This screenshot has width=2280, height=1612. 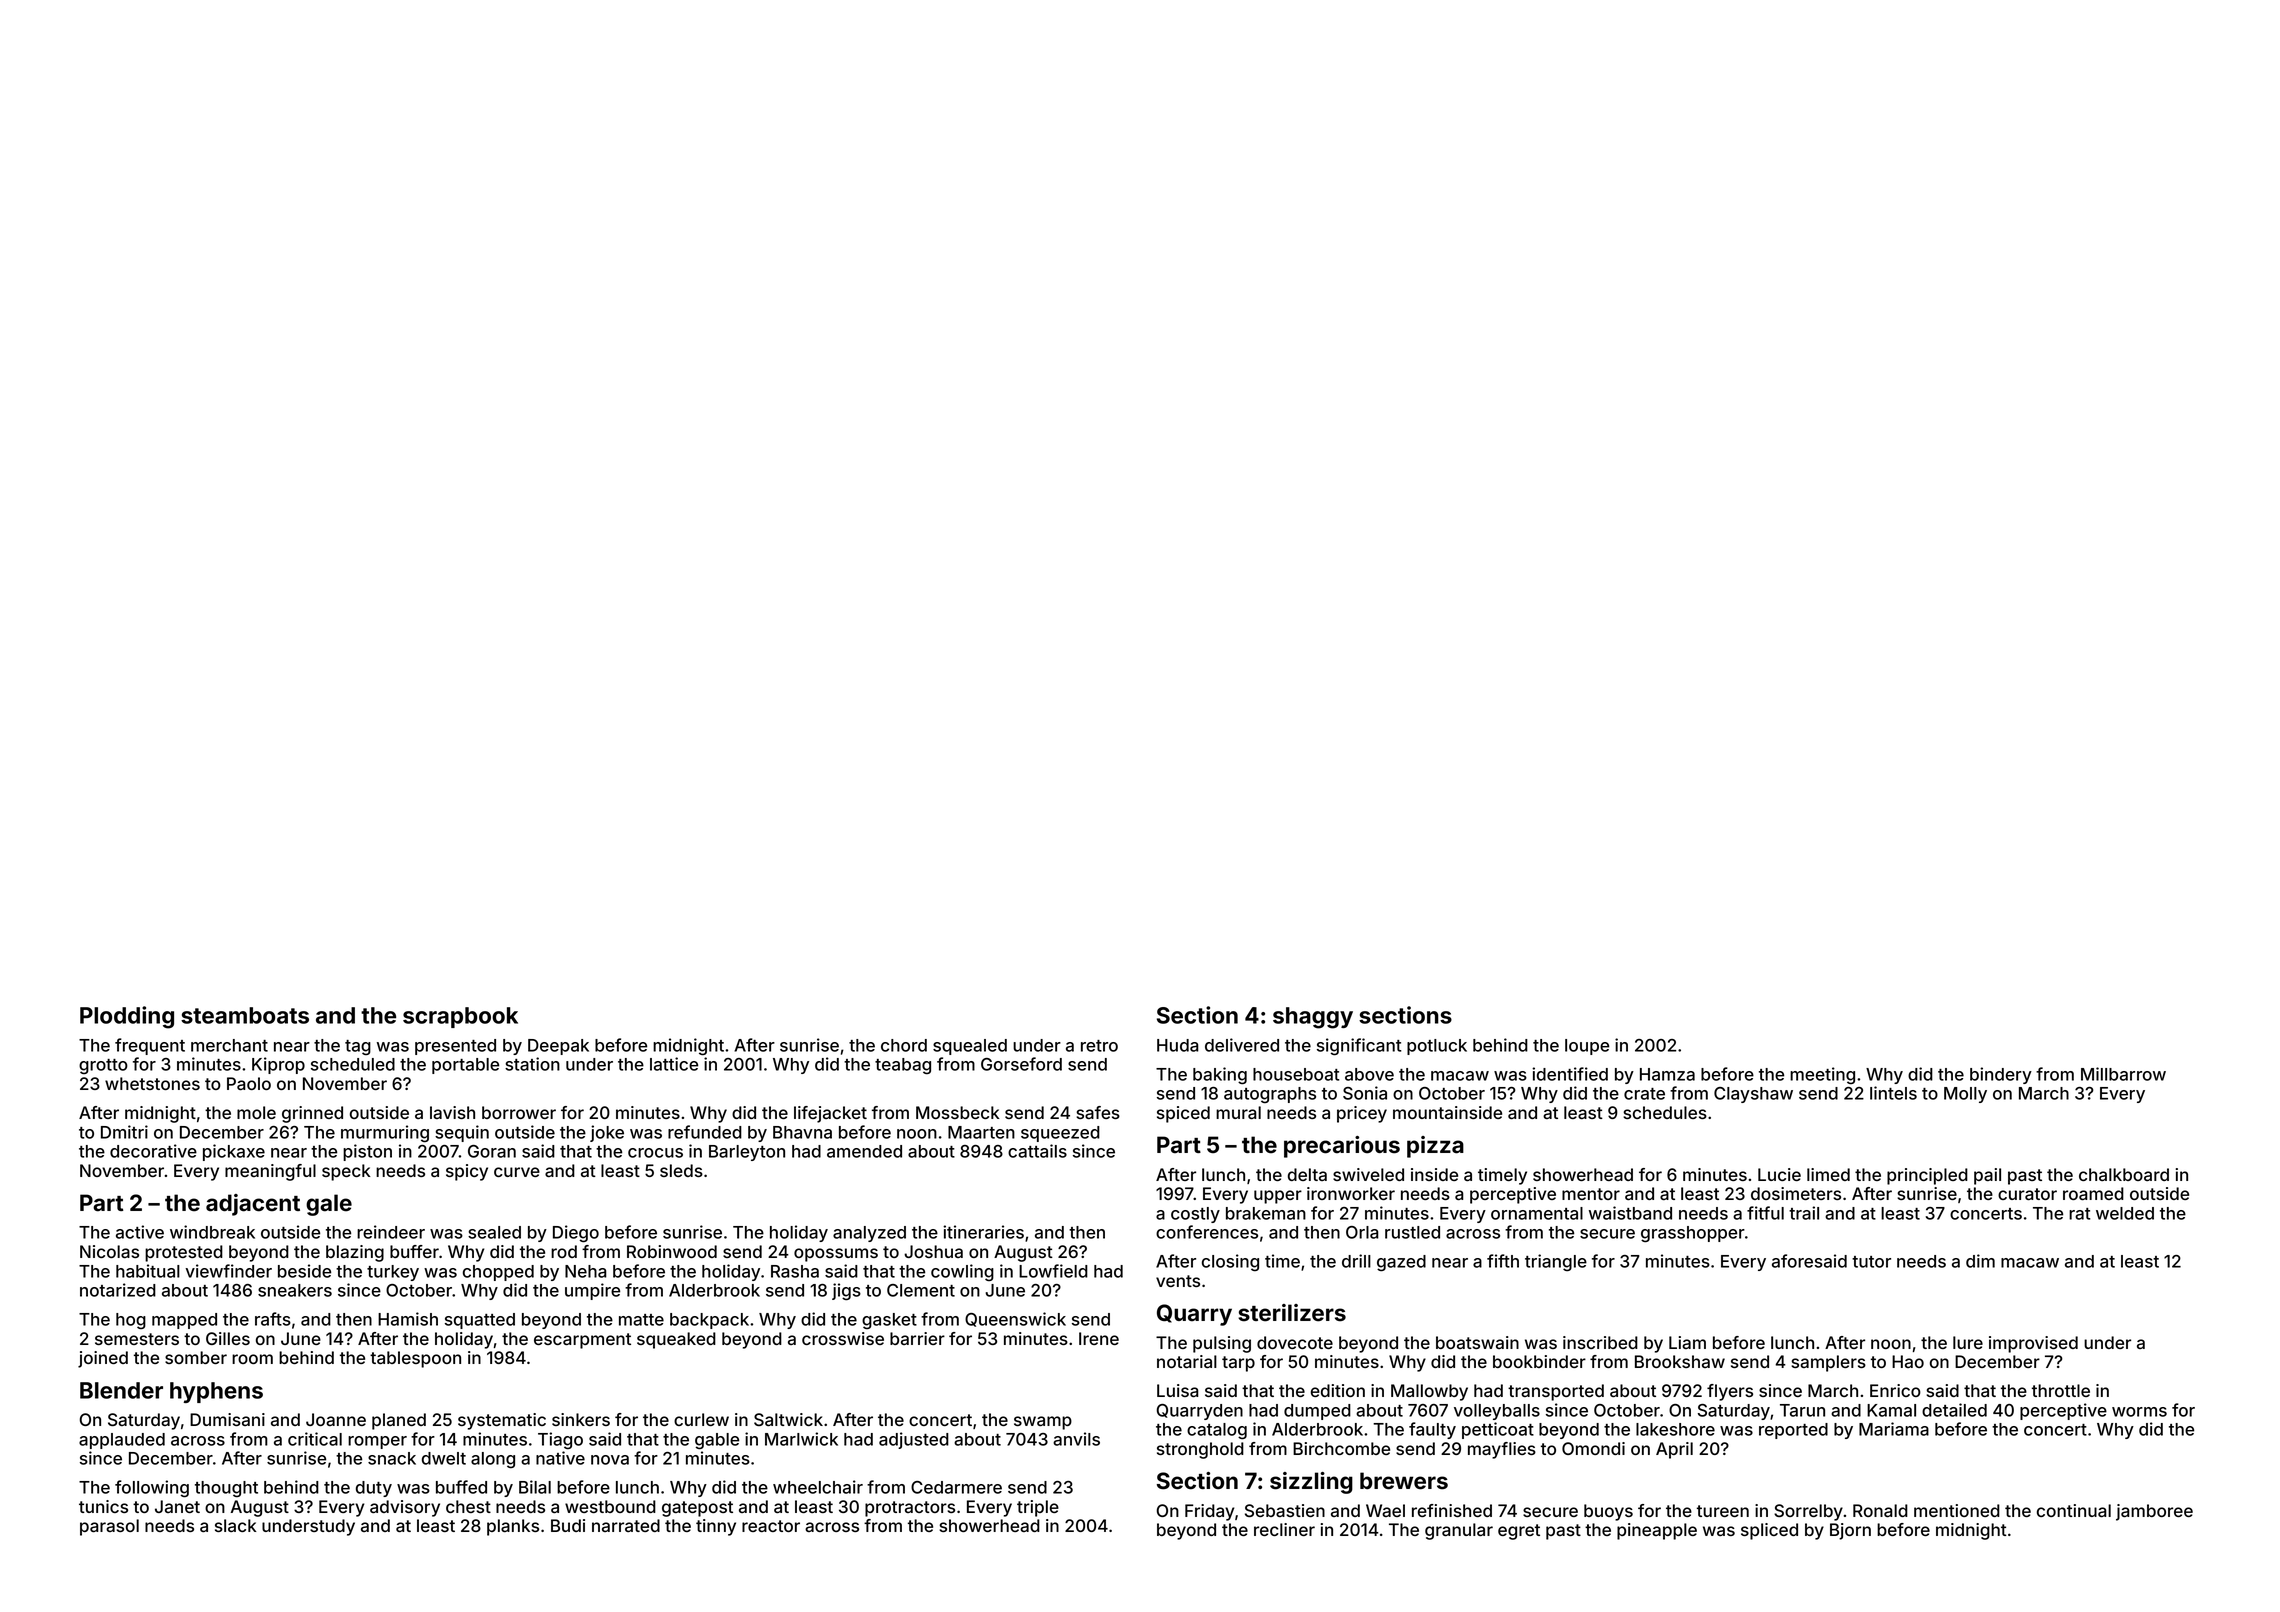 What do you see at coordinates (1292, 1313) in the screenshot?
I see `sterilizers` at bounding box center [1292, 1313].
